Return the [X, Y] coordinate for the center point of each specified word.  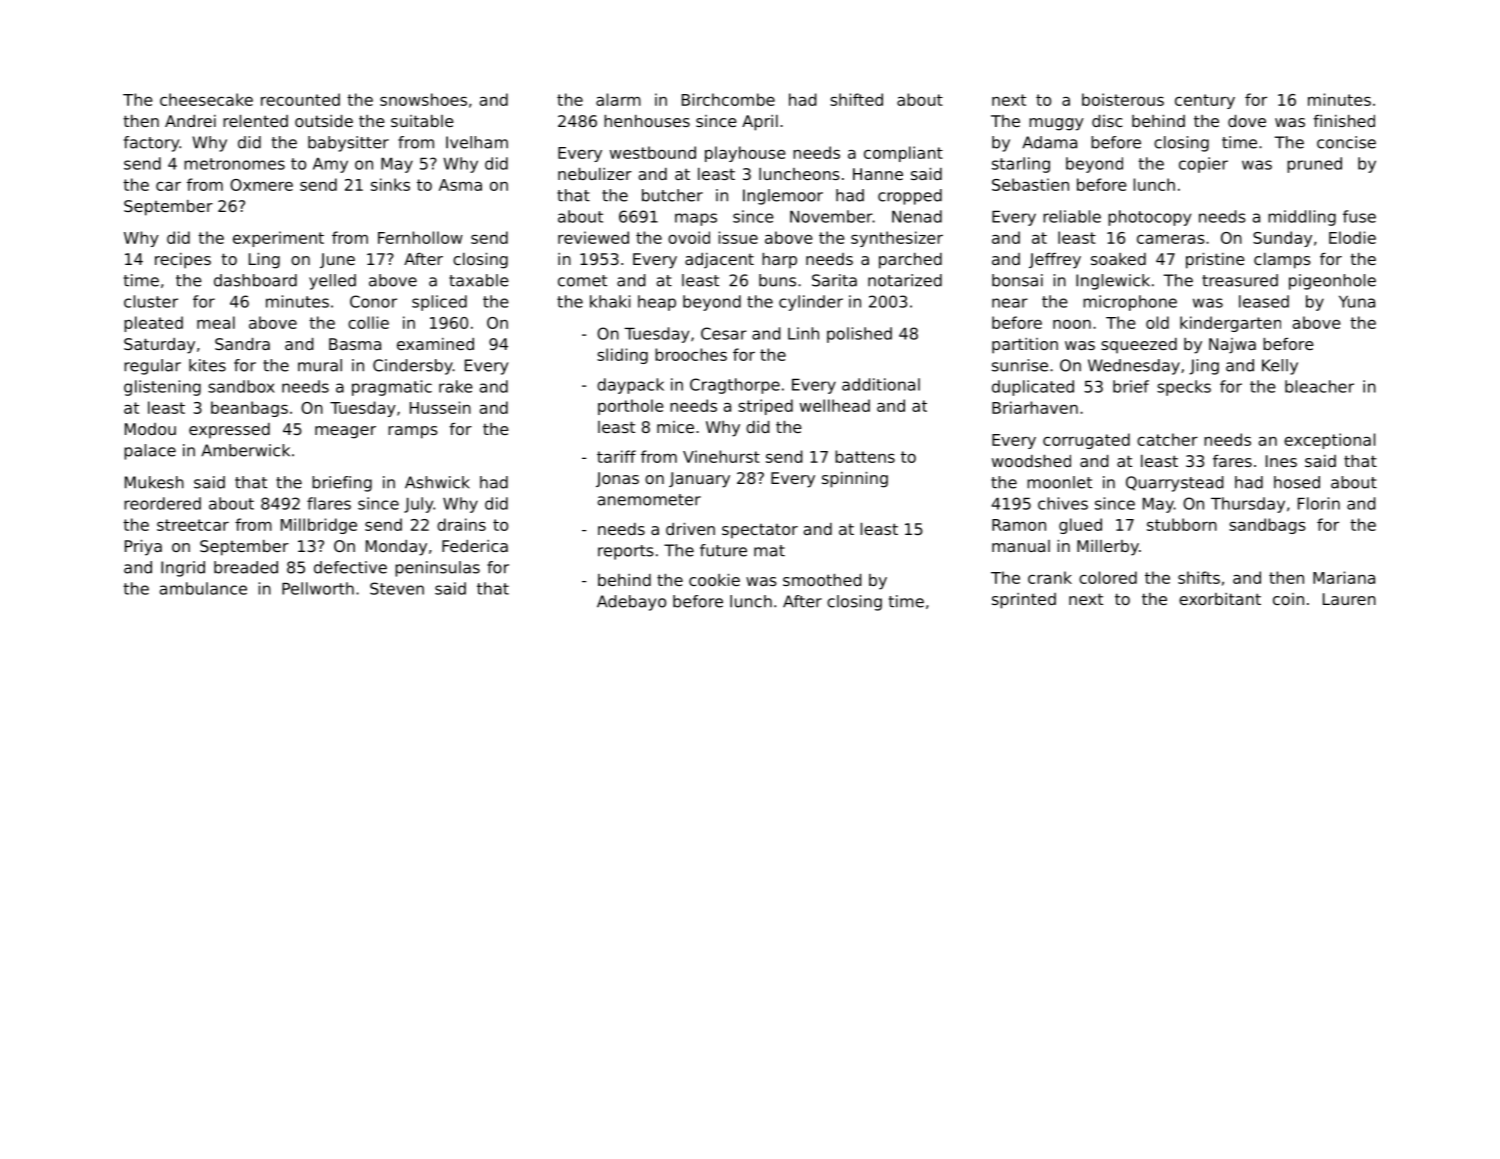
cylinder [811, 303]
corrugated [1086, 441]
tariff [616, 456]
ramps [413, 432]
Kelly [1280, 367]
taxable [479, 280]
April [760, 123]
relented [255, 121]
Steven [397, 588]
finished [1344, 121]
